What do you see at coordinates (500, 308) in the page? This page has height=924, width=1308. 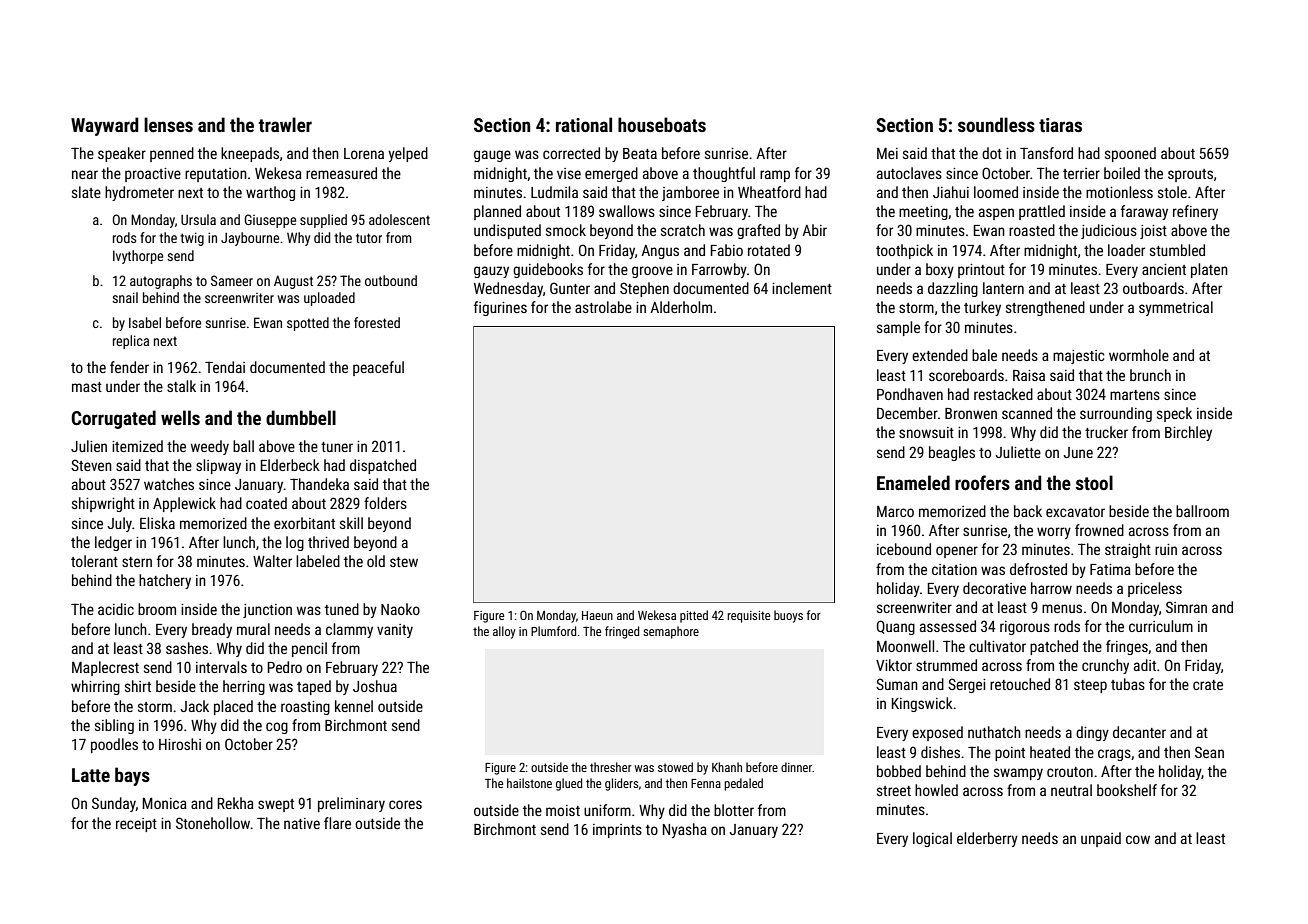 I see `figurines` at bounding box center [500, 308].
